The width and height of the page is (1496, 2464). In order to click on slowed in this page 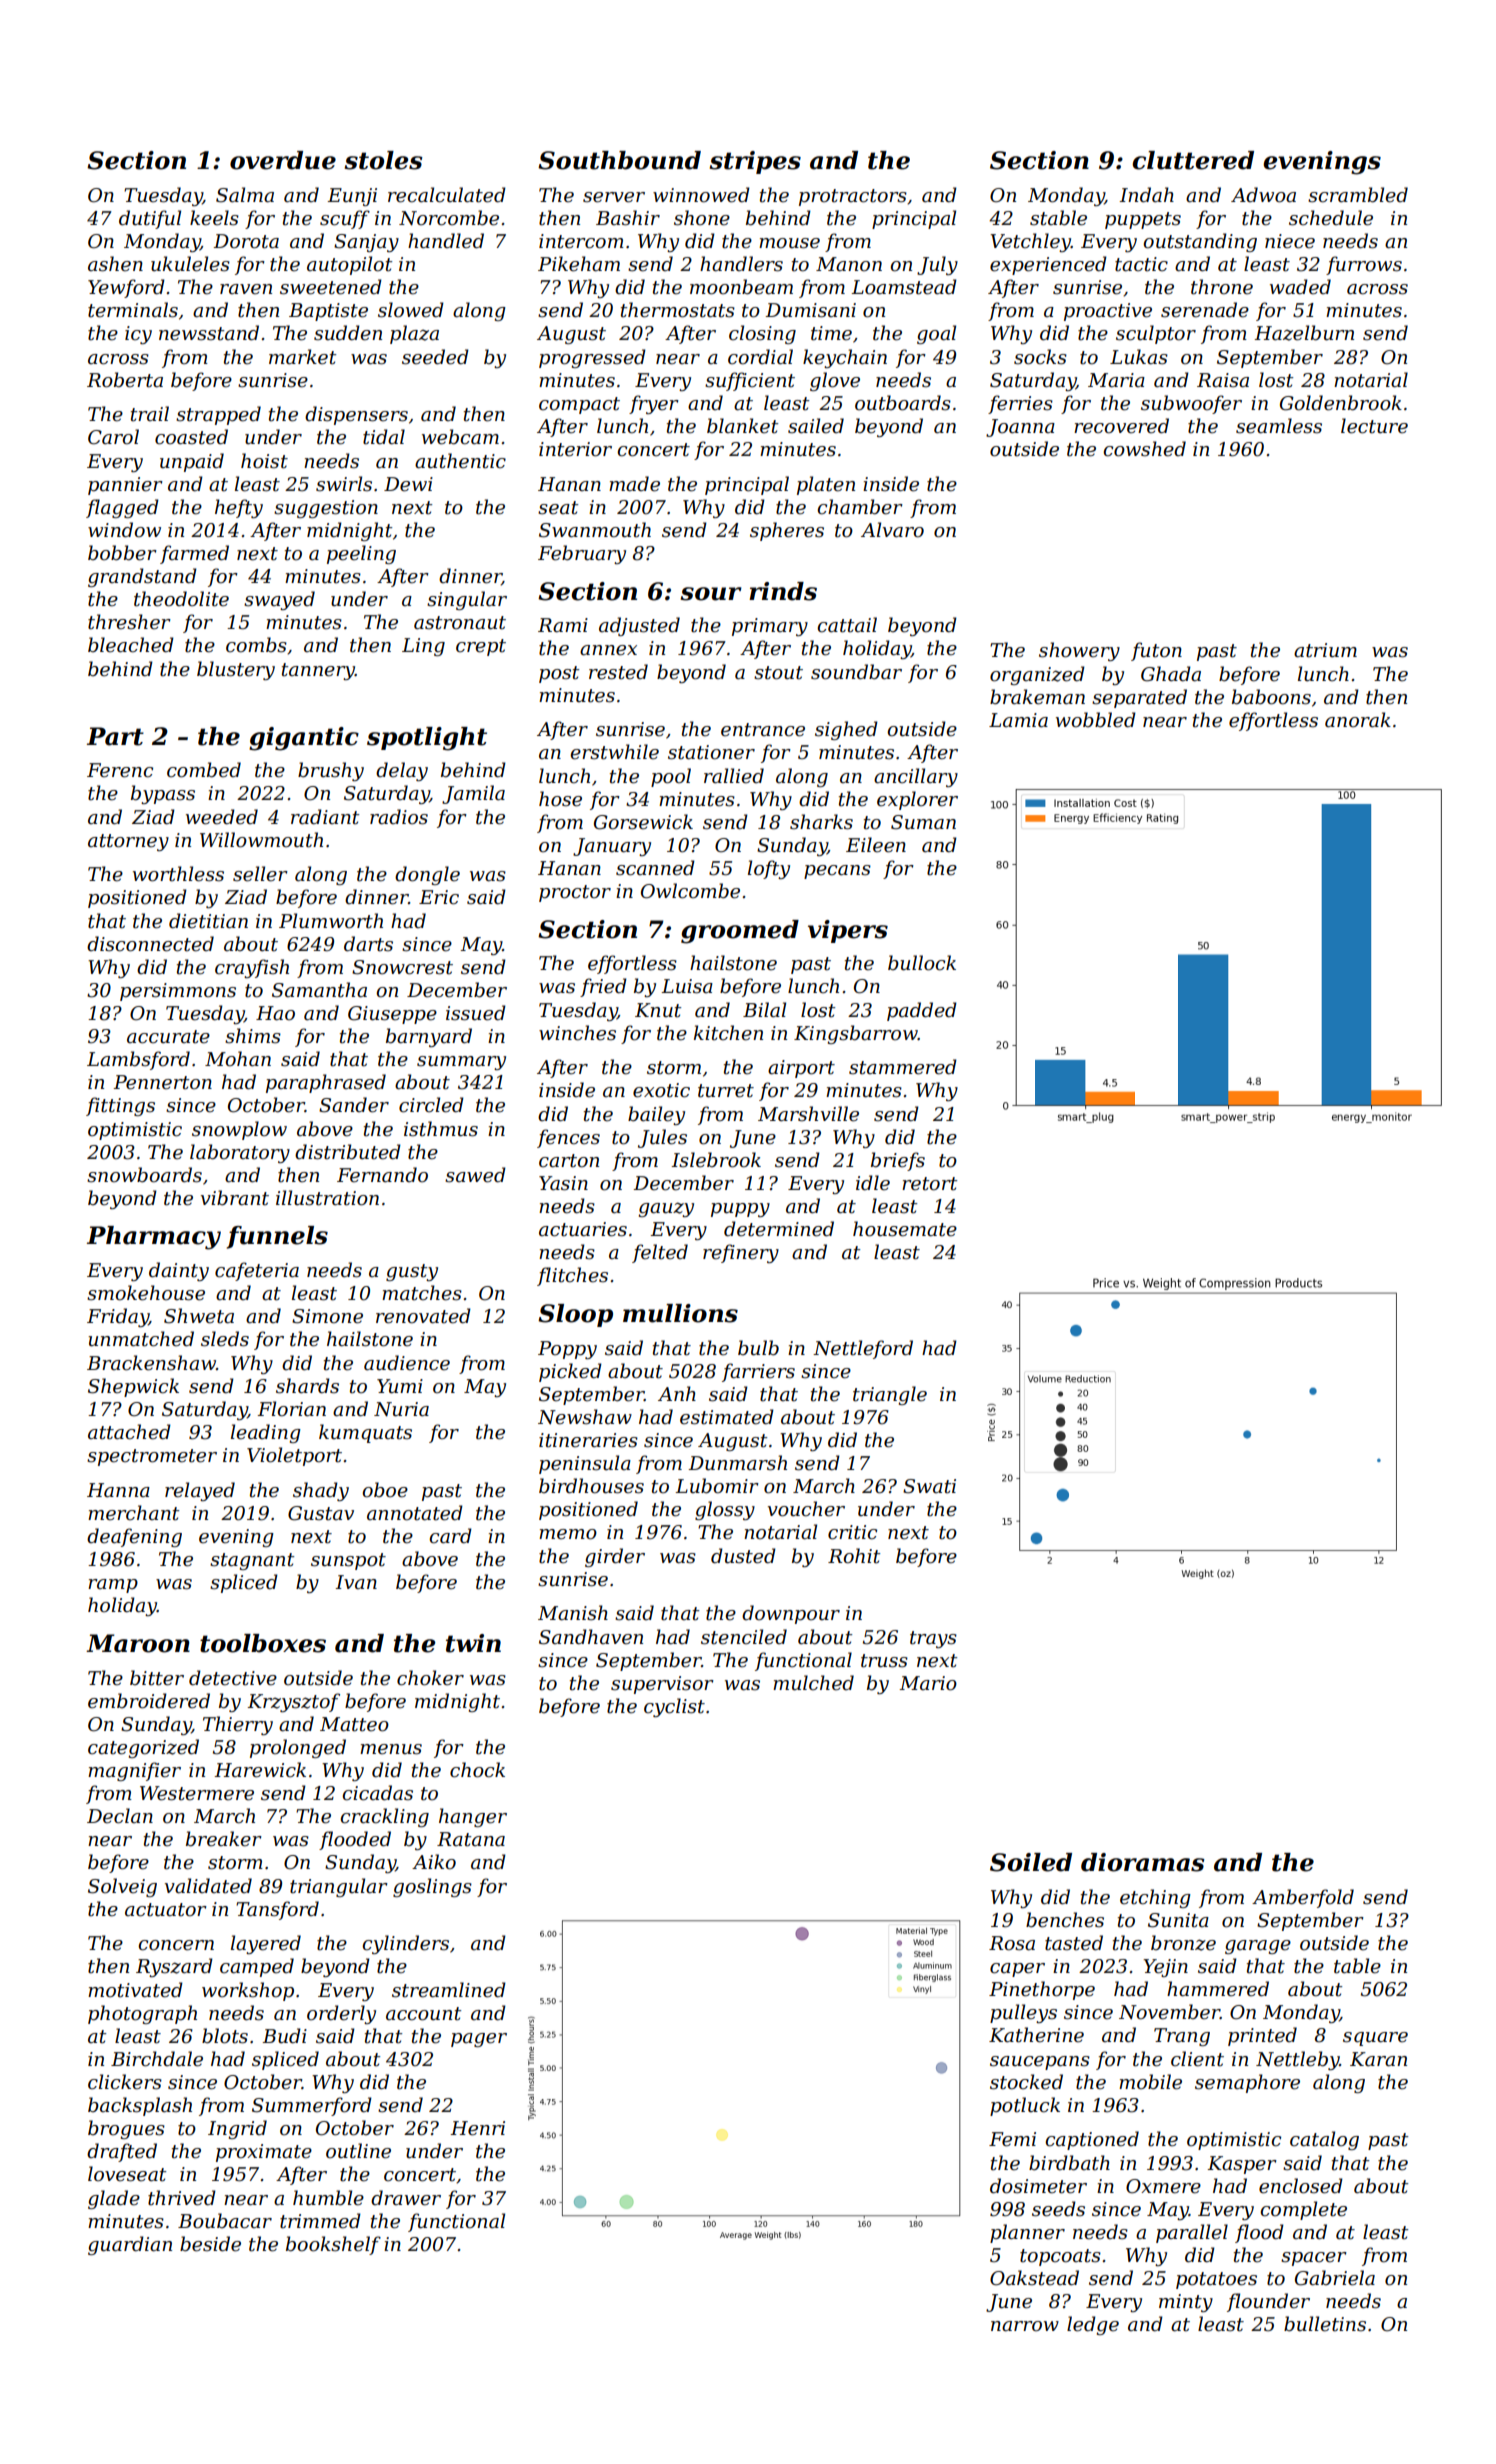, I will do `click(411, 310)`.
